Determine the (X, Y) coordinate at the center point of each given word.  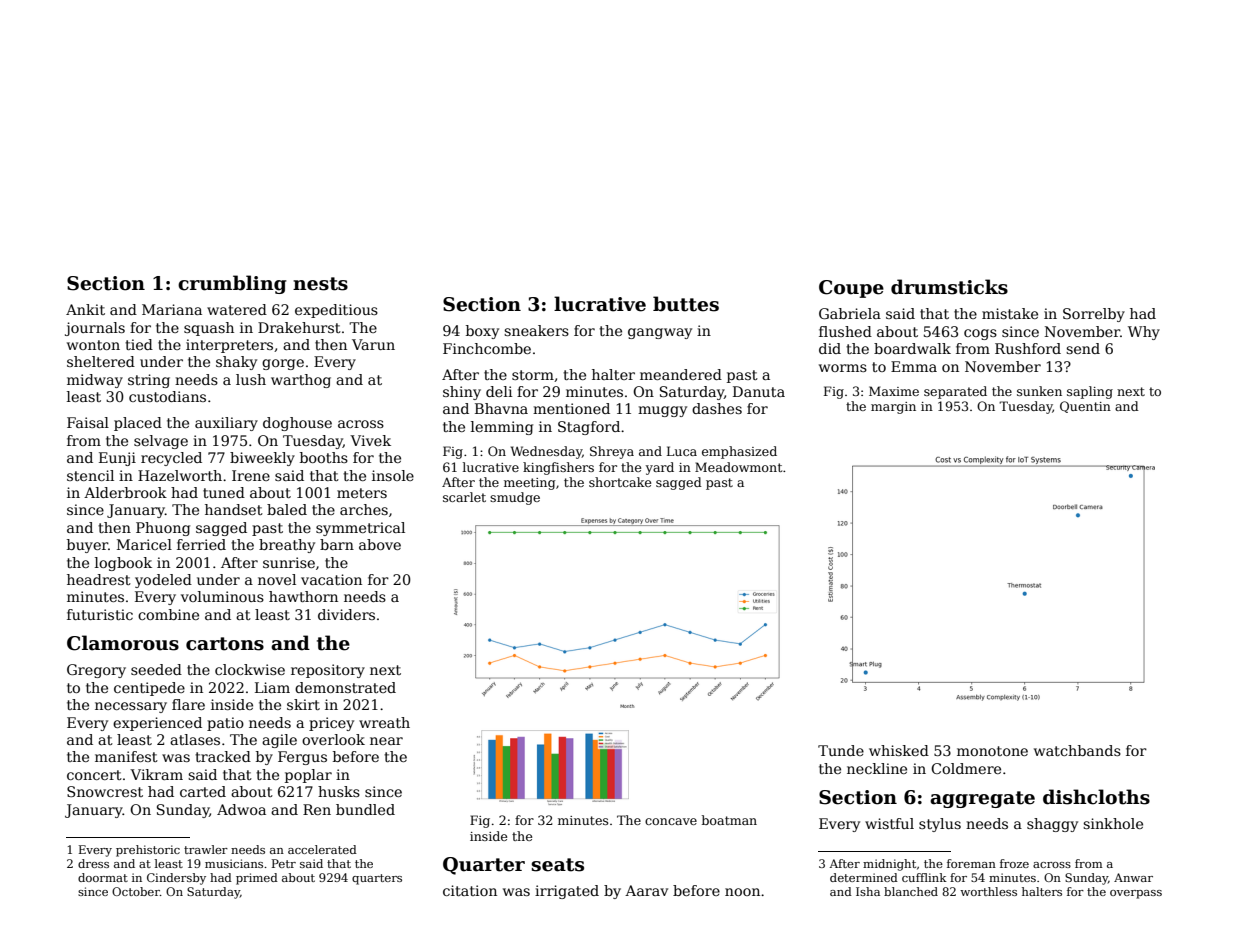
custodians (167, 396)
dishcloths (1096, 797)
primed (257, 879)
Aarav (646, 890)
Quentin (1085, 407)
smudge (515, 498)
